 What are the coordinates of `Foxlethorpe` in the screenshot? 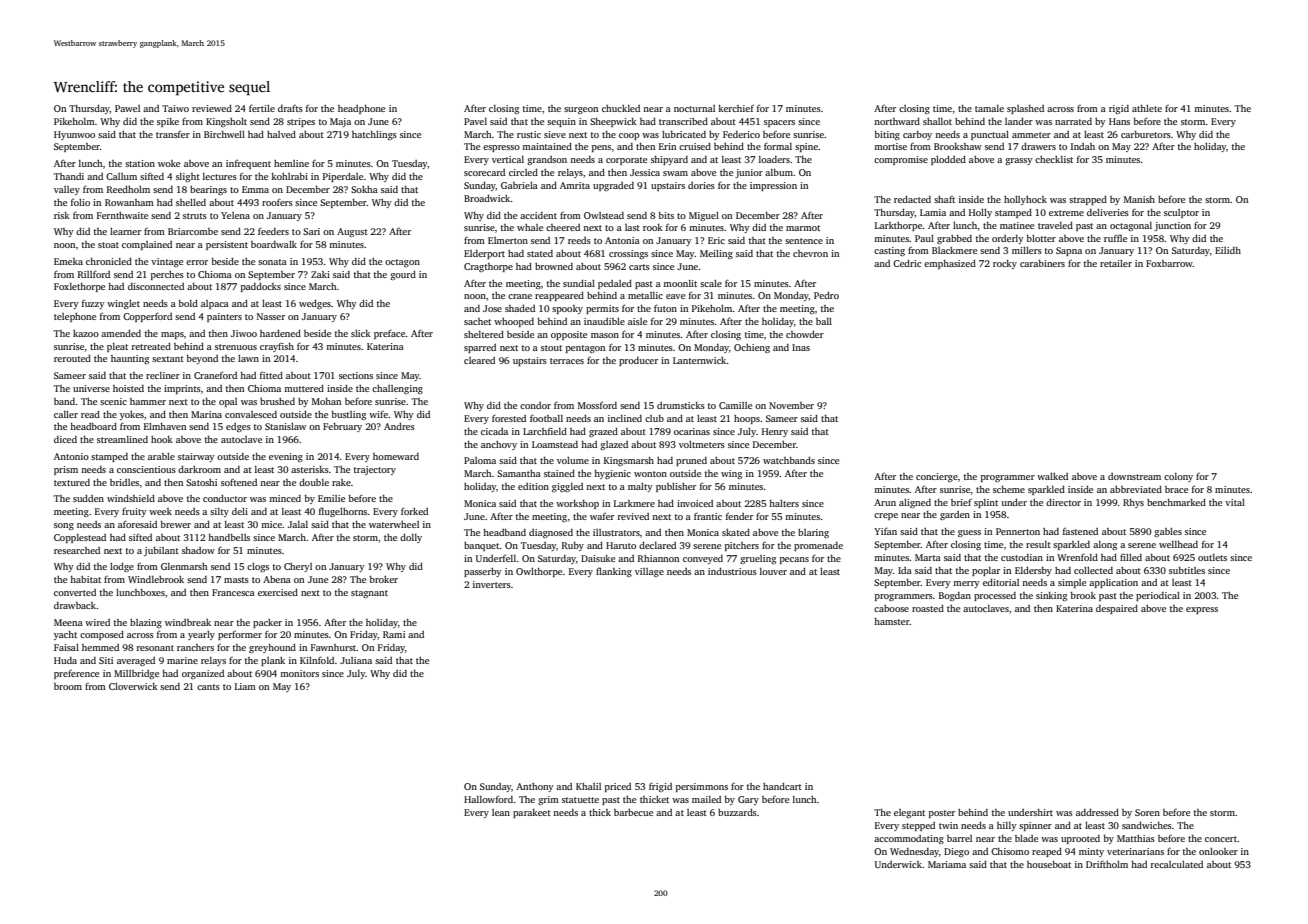 It's located at (79, 287).
